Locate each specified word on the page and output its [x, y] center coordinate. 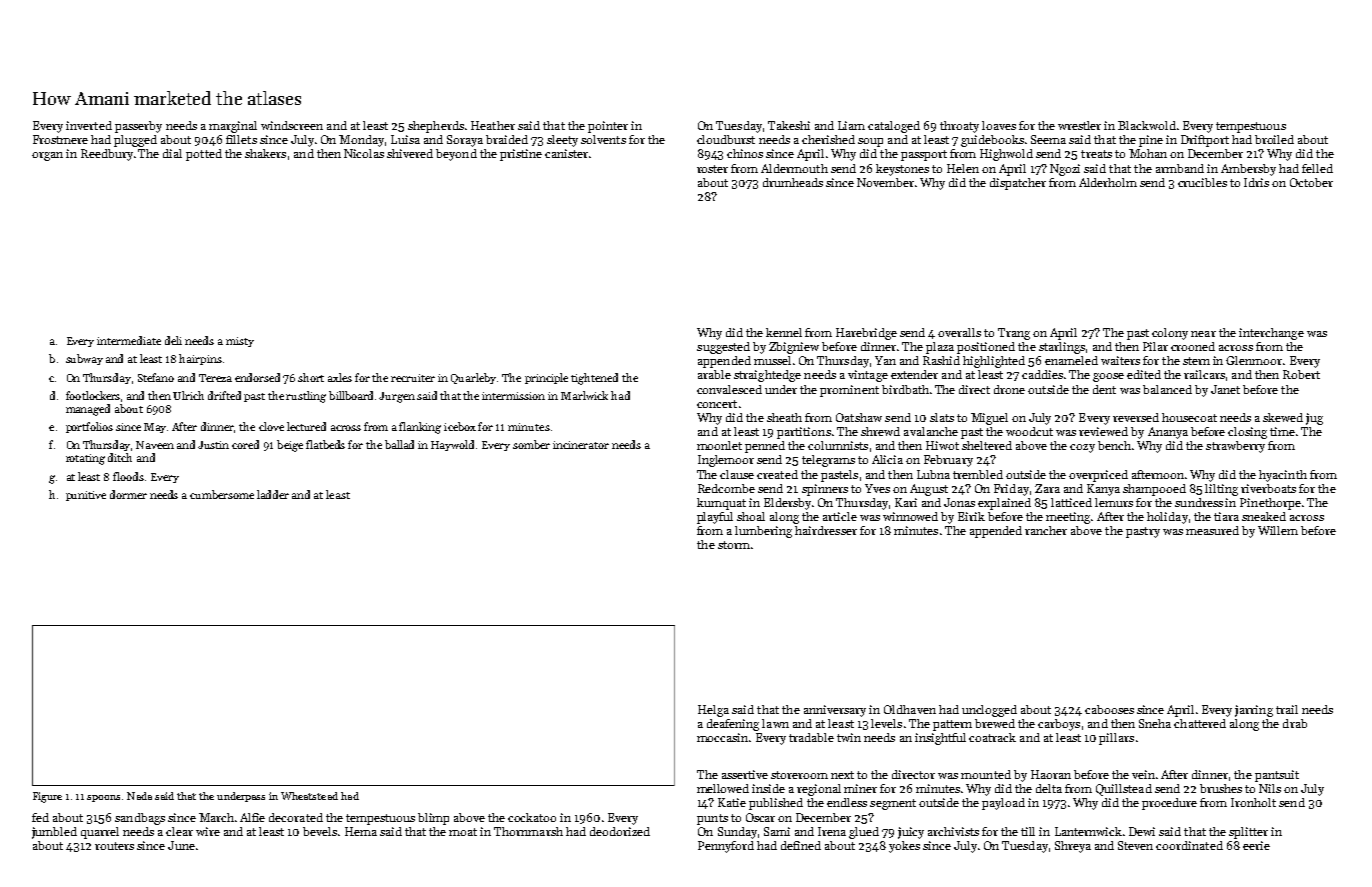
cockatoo [532, 817]
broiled [1274, 139]
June [181, 845]
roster [712, 169]
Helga [713, 711]
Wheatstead [309, 796]
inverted [89, 125]
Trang [1014, 334]
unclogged [989, 711]
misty [240, 342]
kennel [784, 332]
